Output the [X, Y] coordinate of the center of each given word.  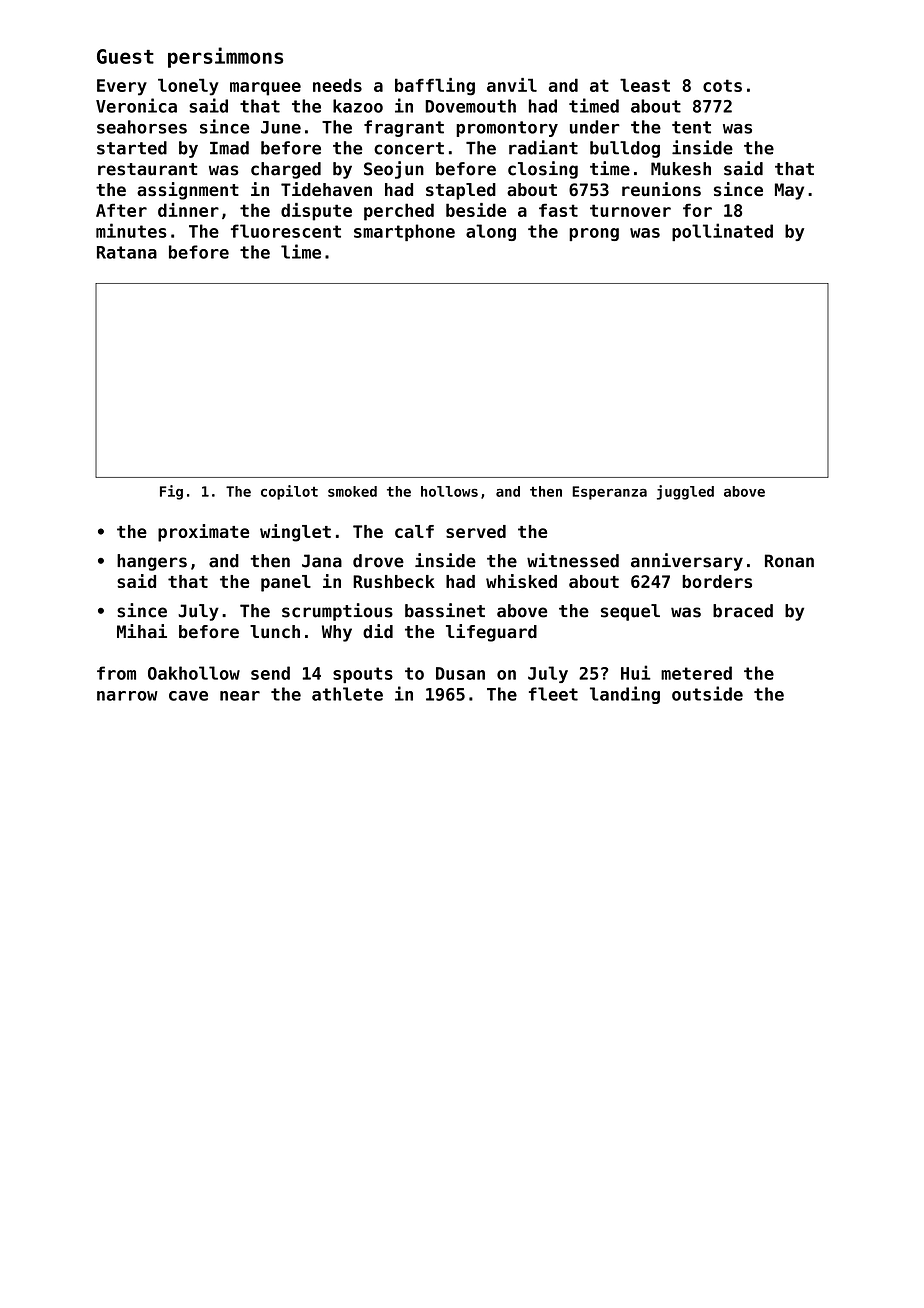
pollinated [722, 232]
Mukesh [681, 169]
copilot [289, 492]
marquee [265, 89]
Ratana [127, 252]
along [491, 232]
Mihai [142, 631]
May [789, 191]
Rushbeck [394, 581]
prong [594, 234]
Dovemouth [470, 106]
